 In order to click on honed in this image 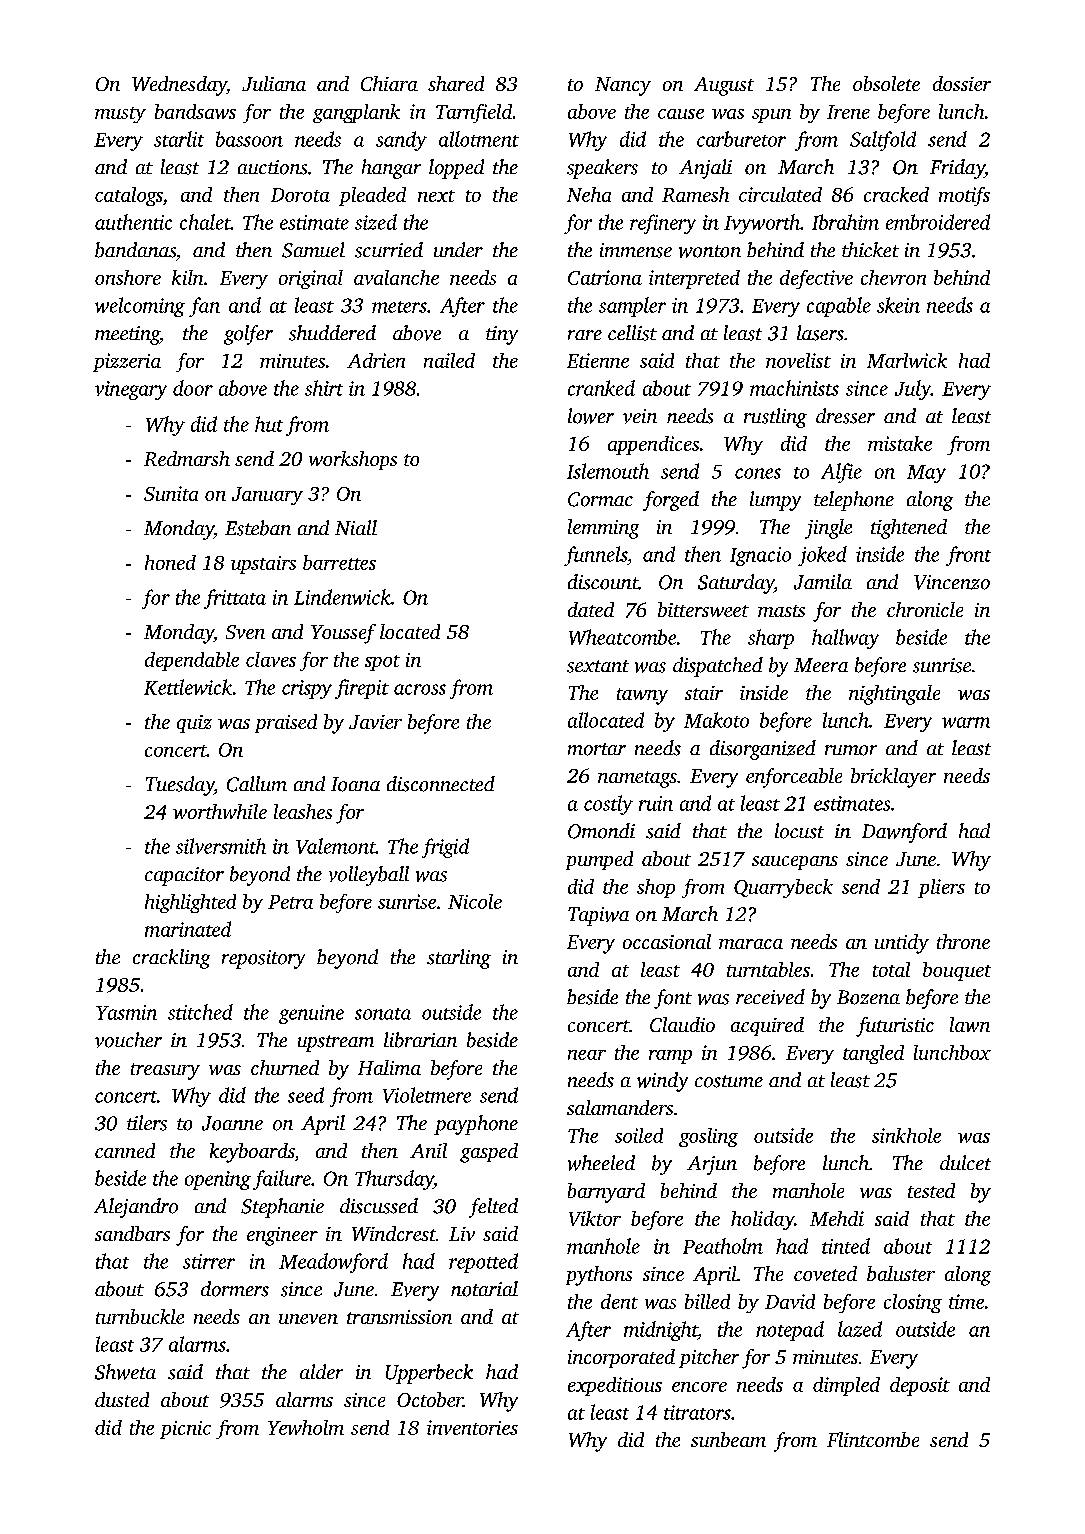, I will do `click(170, 562)`.
